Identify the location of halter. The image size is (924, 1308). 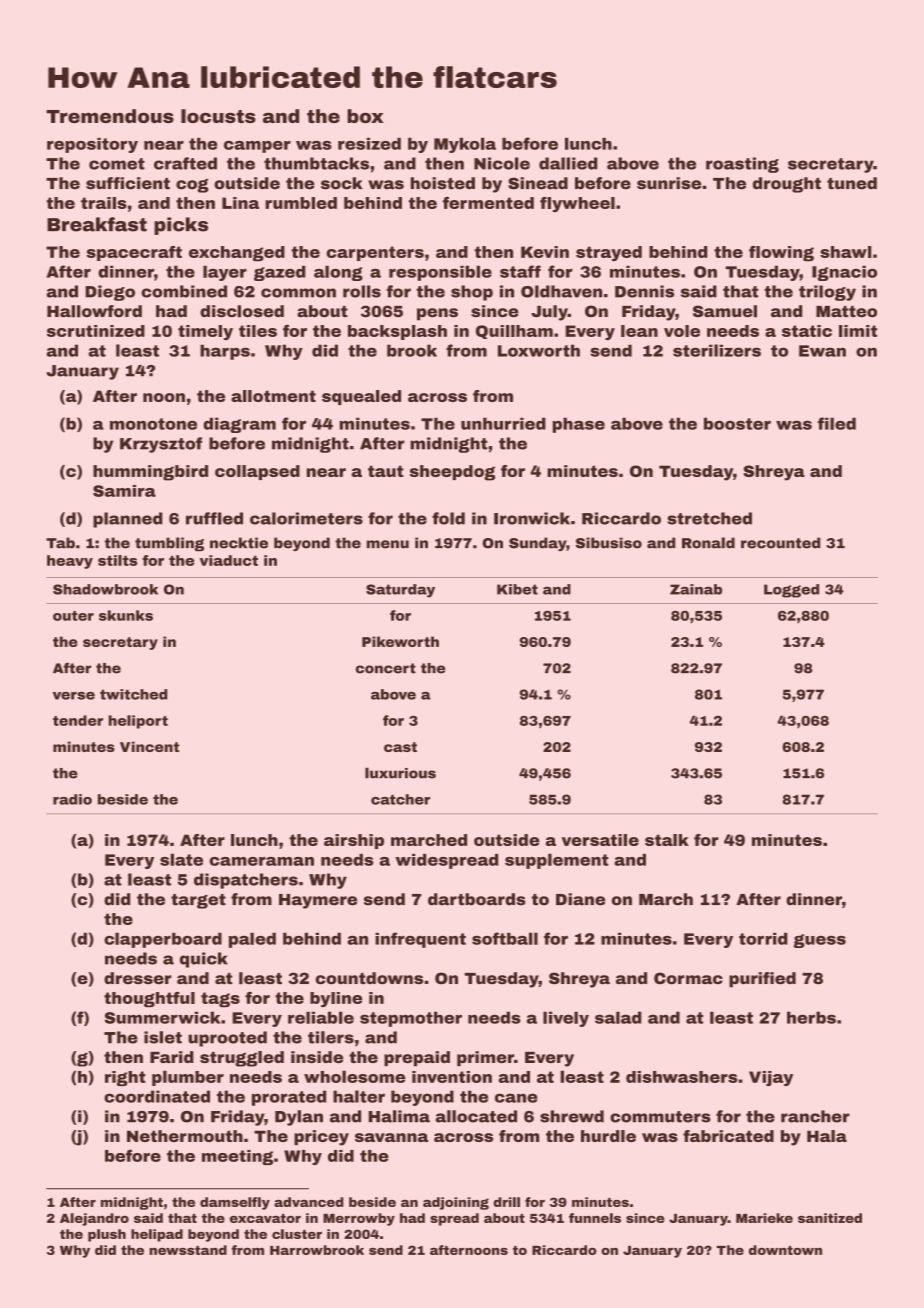
(359, 1096).
